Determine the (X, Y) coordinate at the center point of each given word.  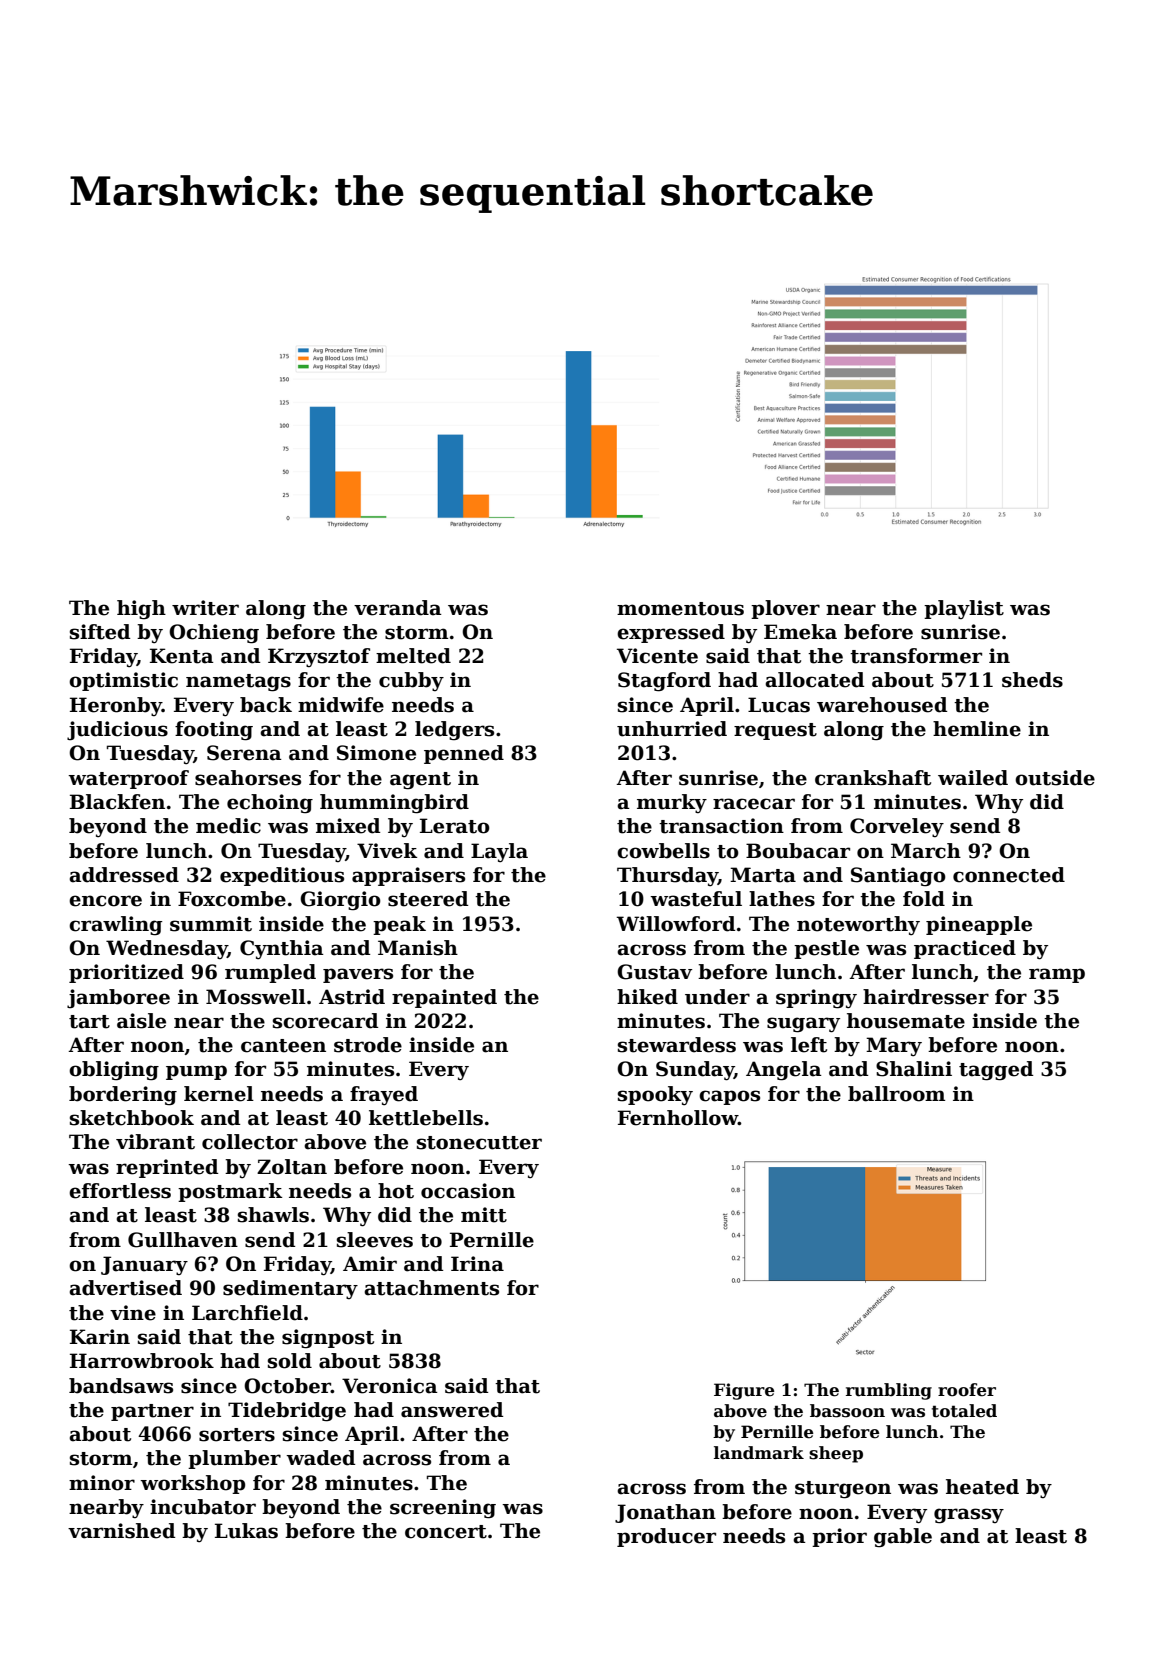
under (717, 997)
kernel (219, 1094)
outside (1055, 778)
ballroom (896, 1094)
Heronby (116, 706)
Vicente (657, 656)
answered (452, 1410)
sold (290, 1361)
